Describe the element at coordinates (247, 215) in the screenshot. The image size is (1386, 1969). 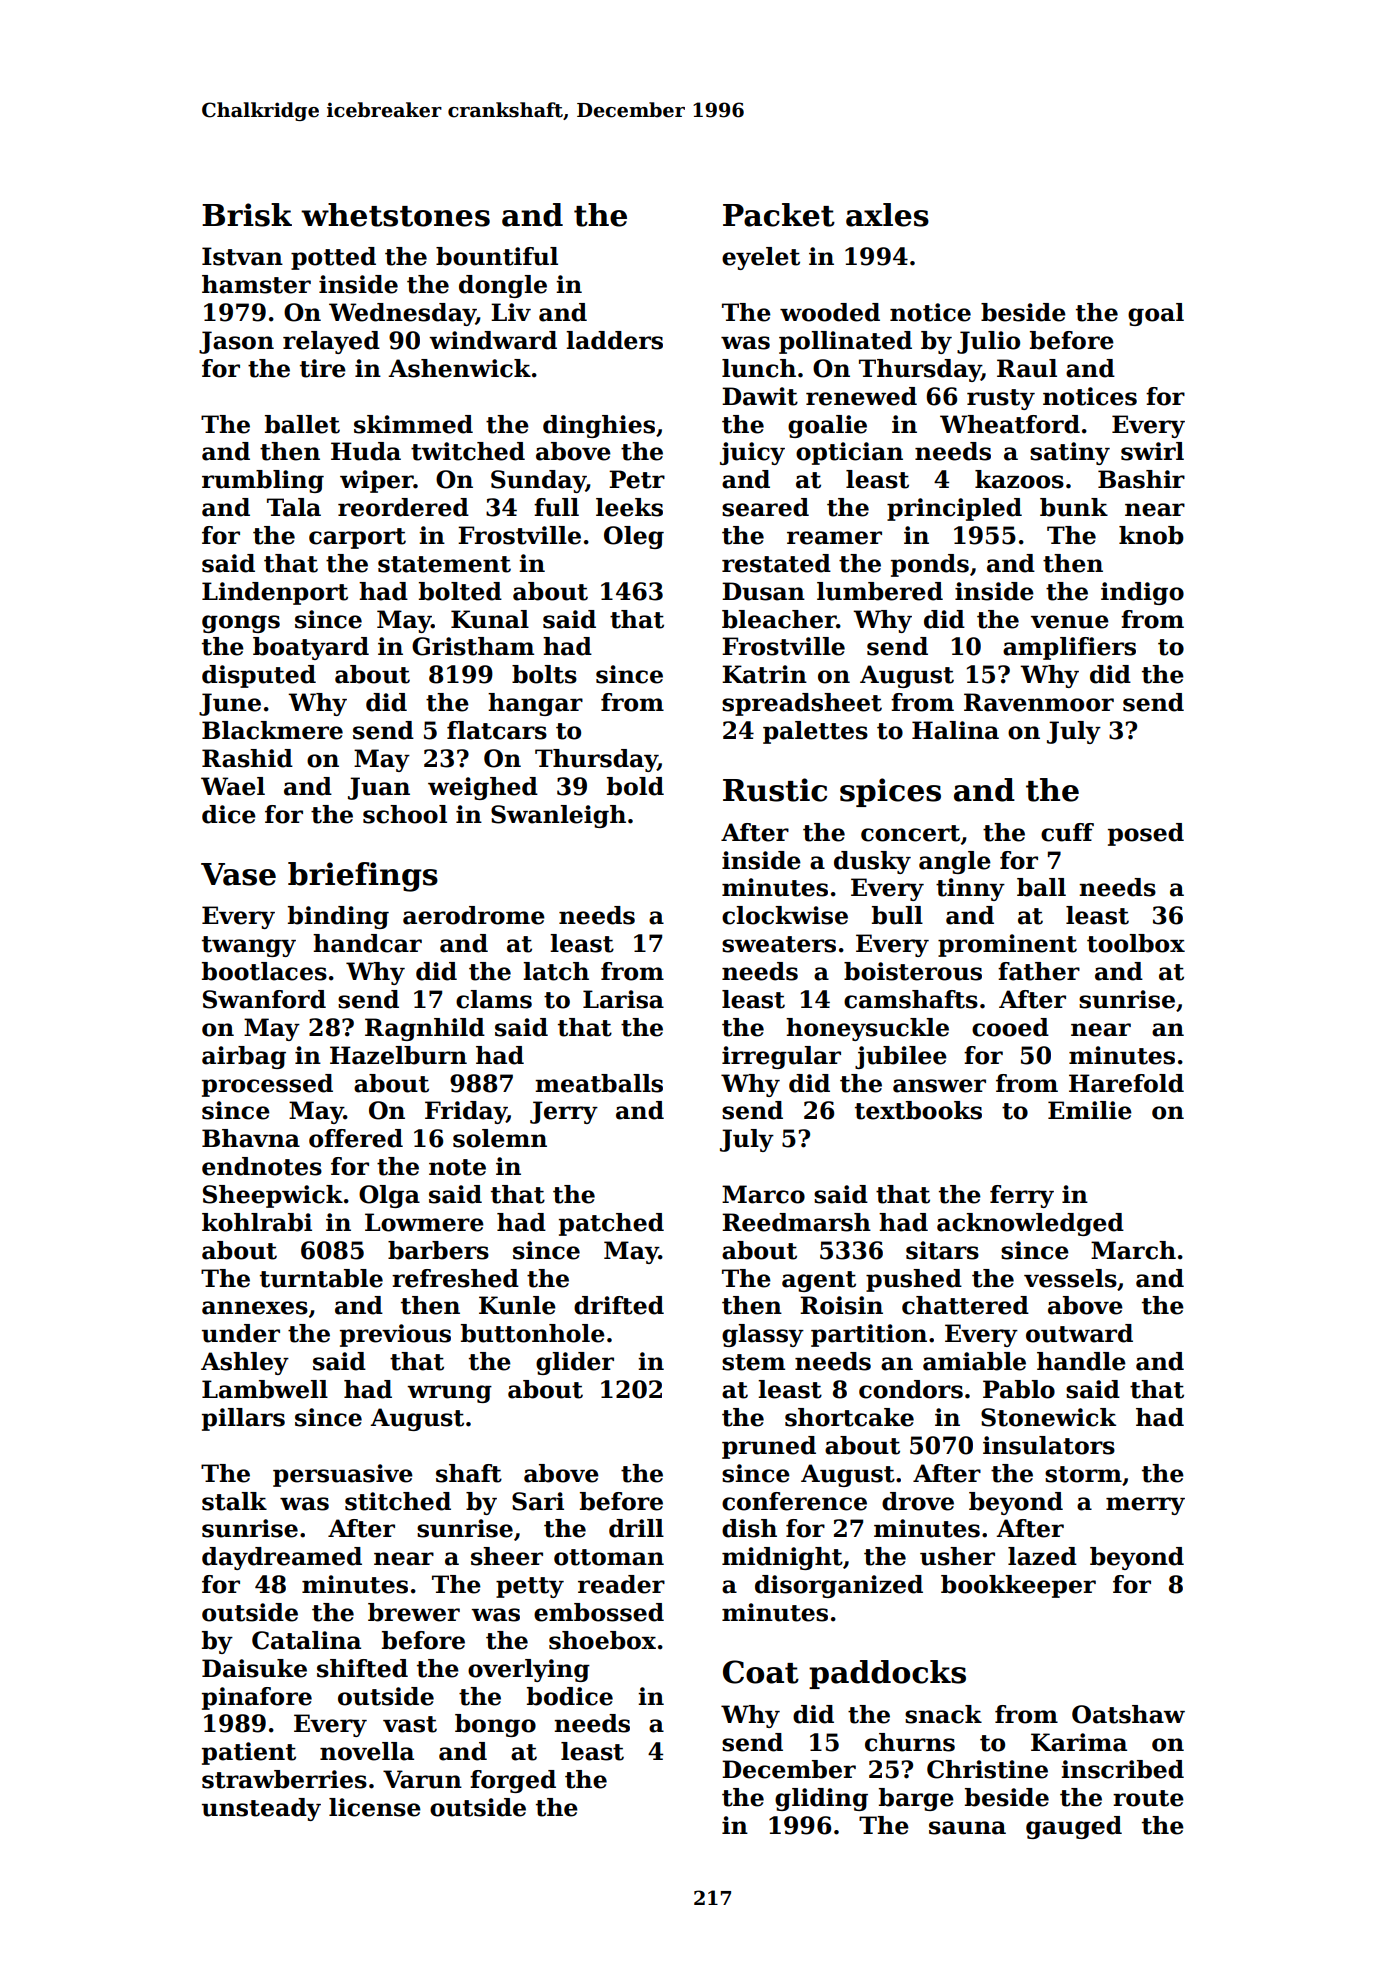
I see `Brisk` at that location.
